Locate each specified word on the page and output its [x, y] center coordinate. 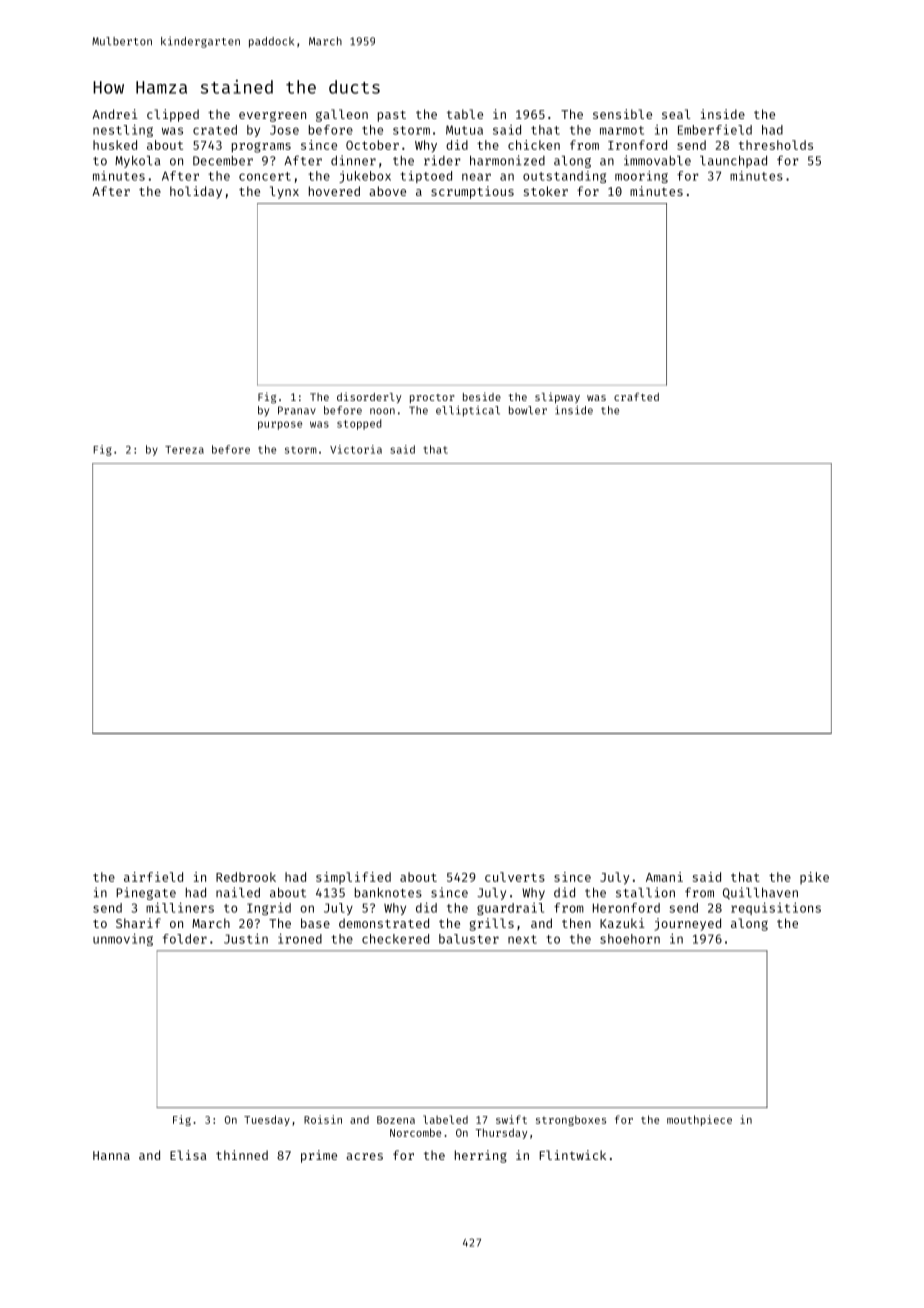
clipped [173, 115]
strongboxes [571, 1120]
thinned [242, 1155]
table [465, 114]
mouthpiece [699, 1120]
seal [676, 114]
